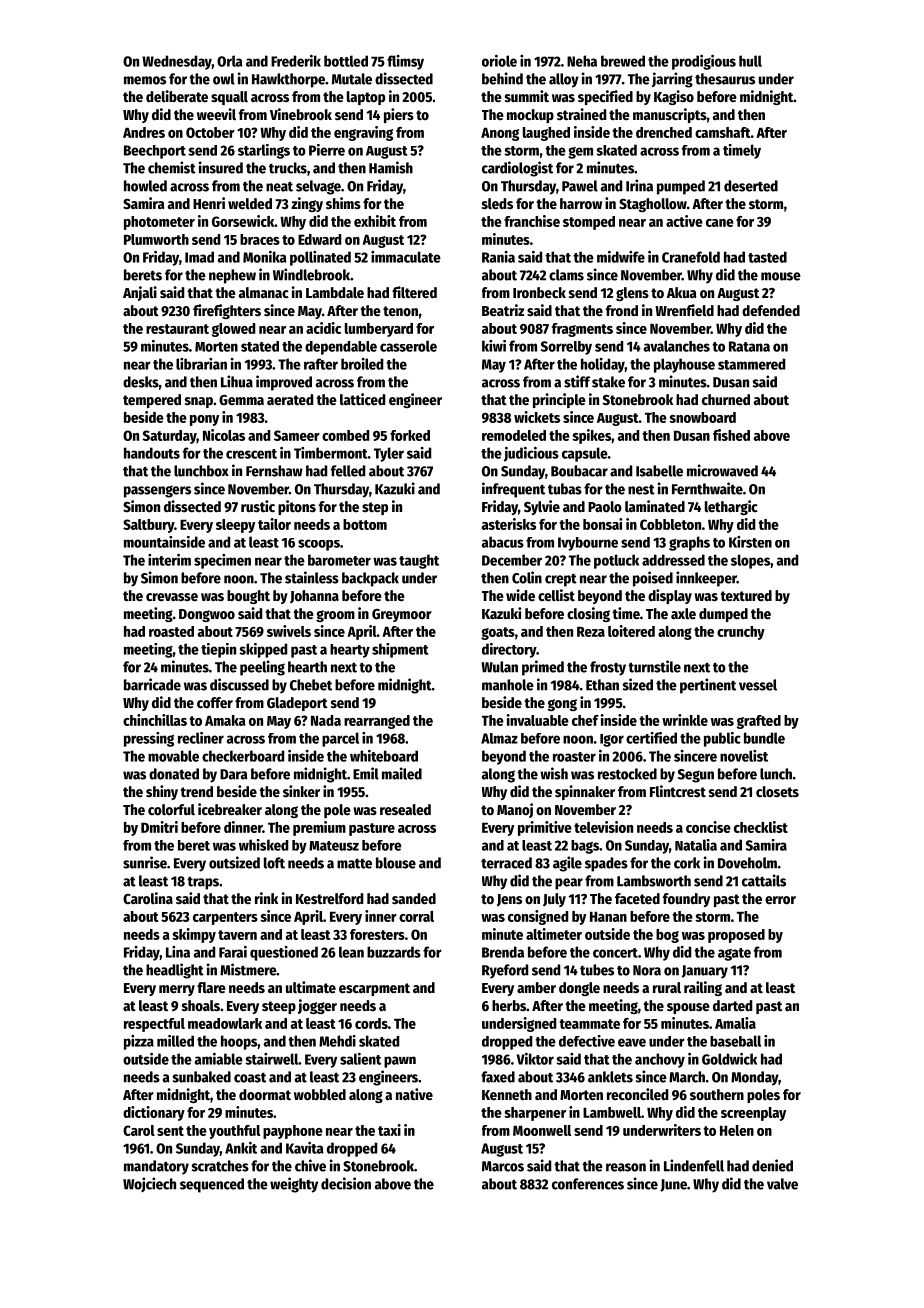 This screenshot has height=1308, width=924. What do you see at coordinates (144, 132) in the screenshot?
I see `Andres` at bounding box center [144, 132].
